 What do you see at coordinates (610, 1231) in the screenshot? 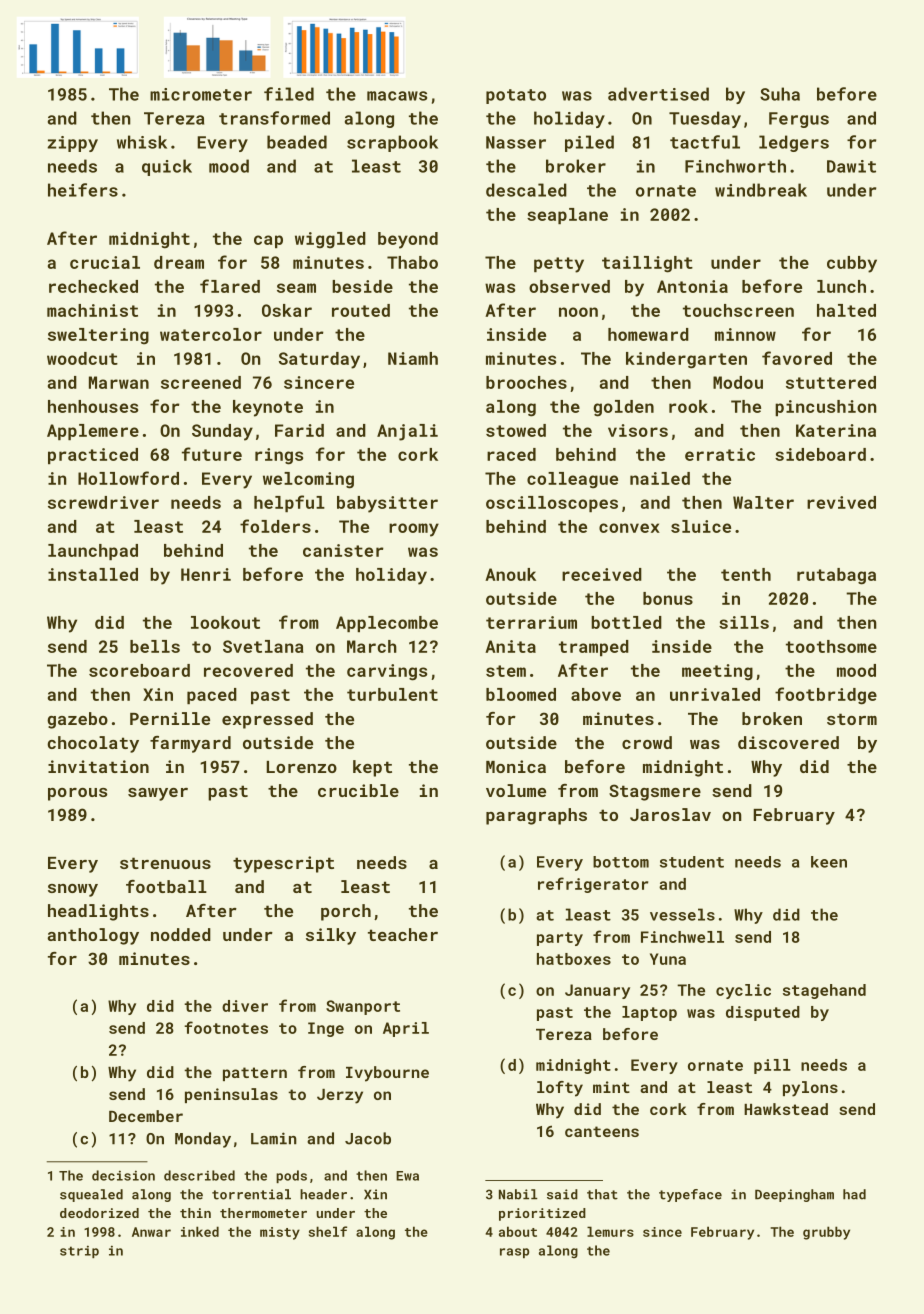
I see `lemurs` at bounding box center [610, 1231].
